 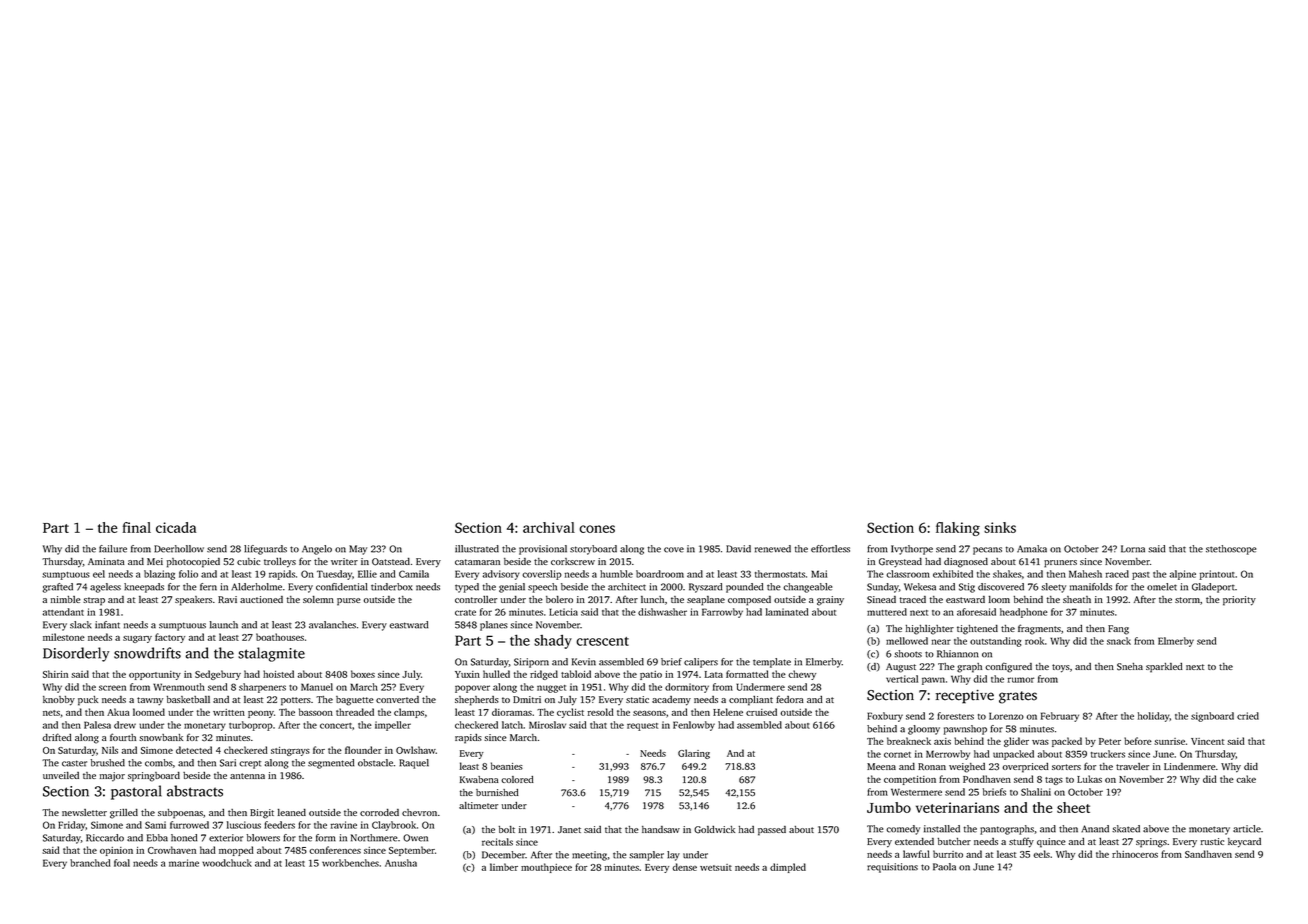 I want to click on Lata, so click(x=714, y=674).
